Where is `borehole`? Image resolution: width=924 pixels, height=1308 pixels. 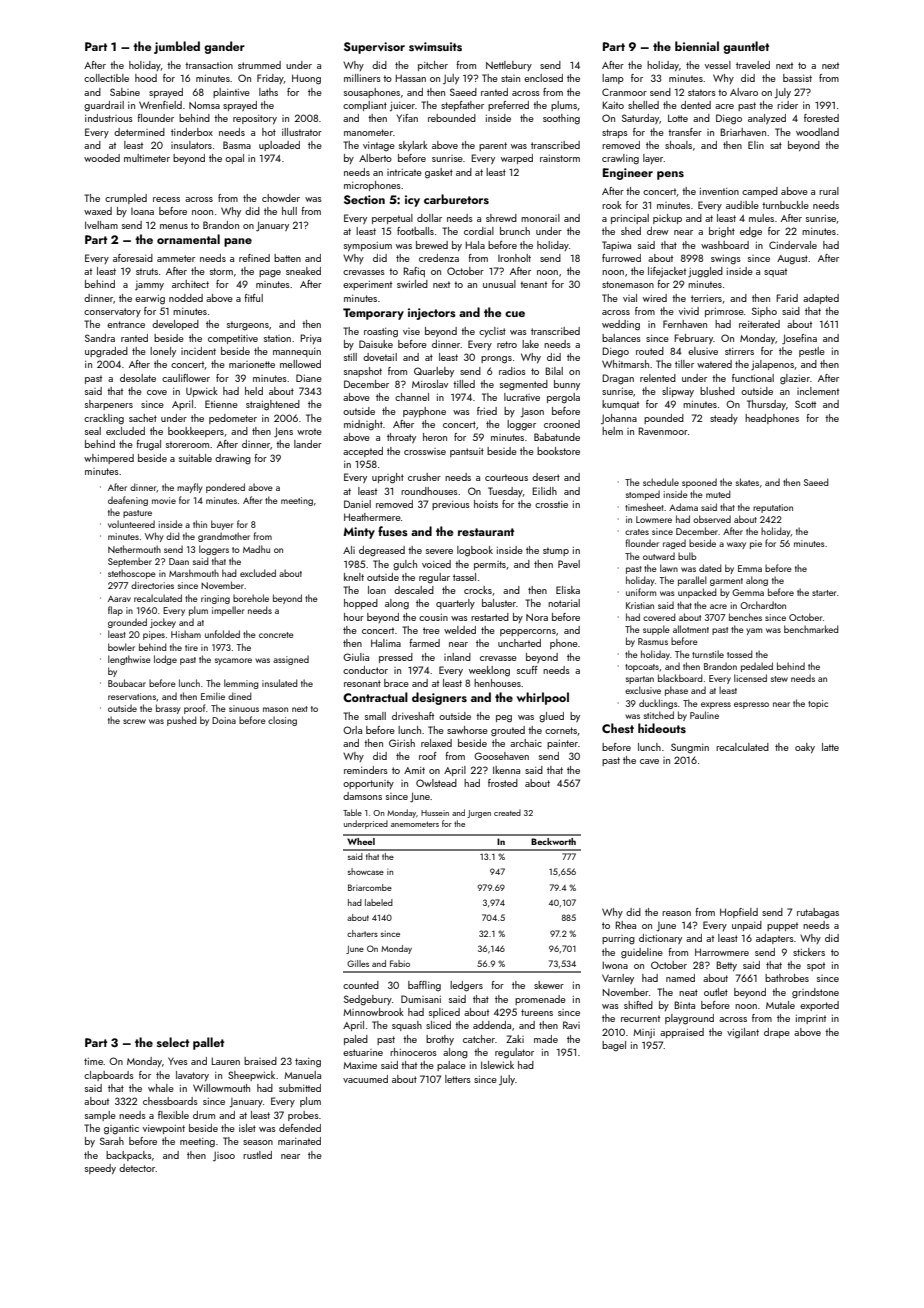 borehole is located at coordinates (251, 598).
